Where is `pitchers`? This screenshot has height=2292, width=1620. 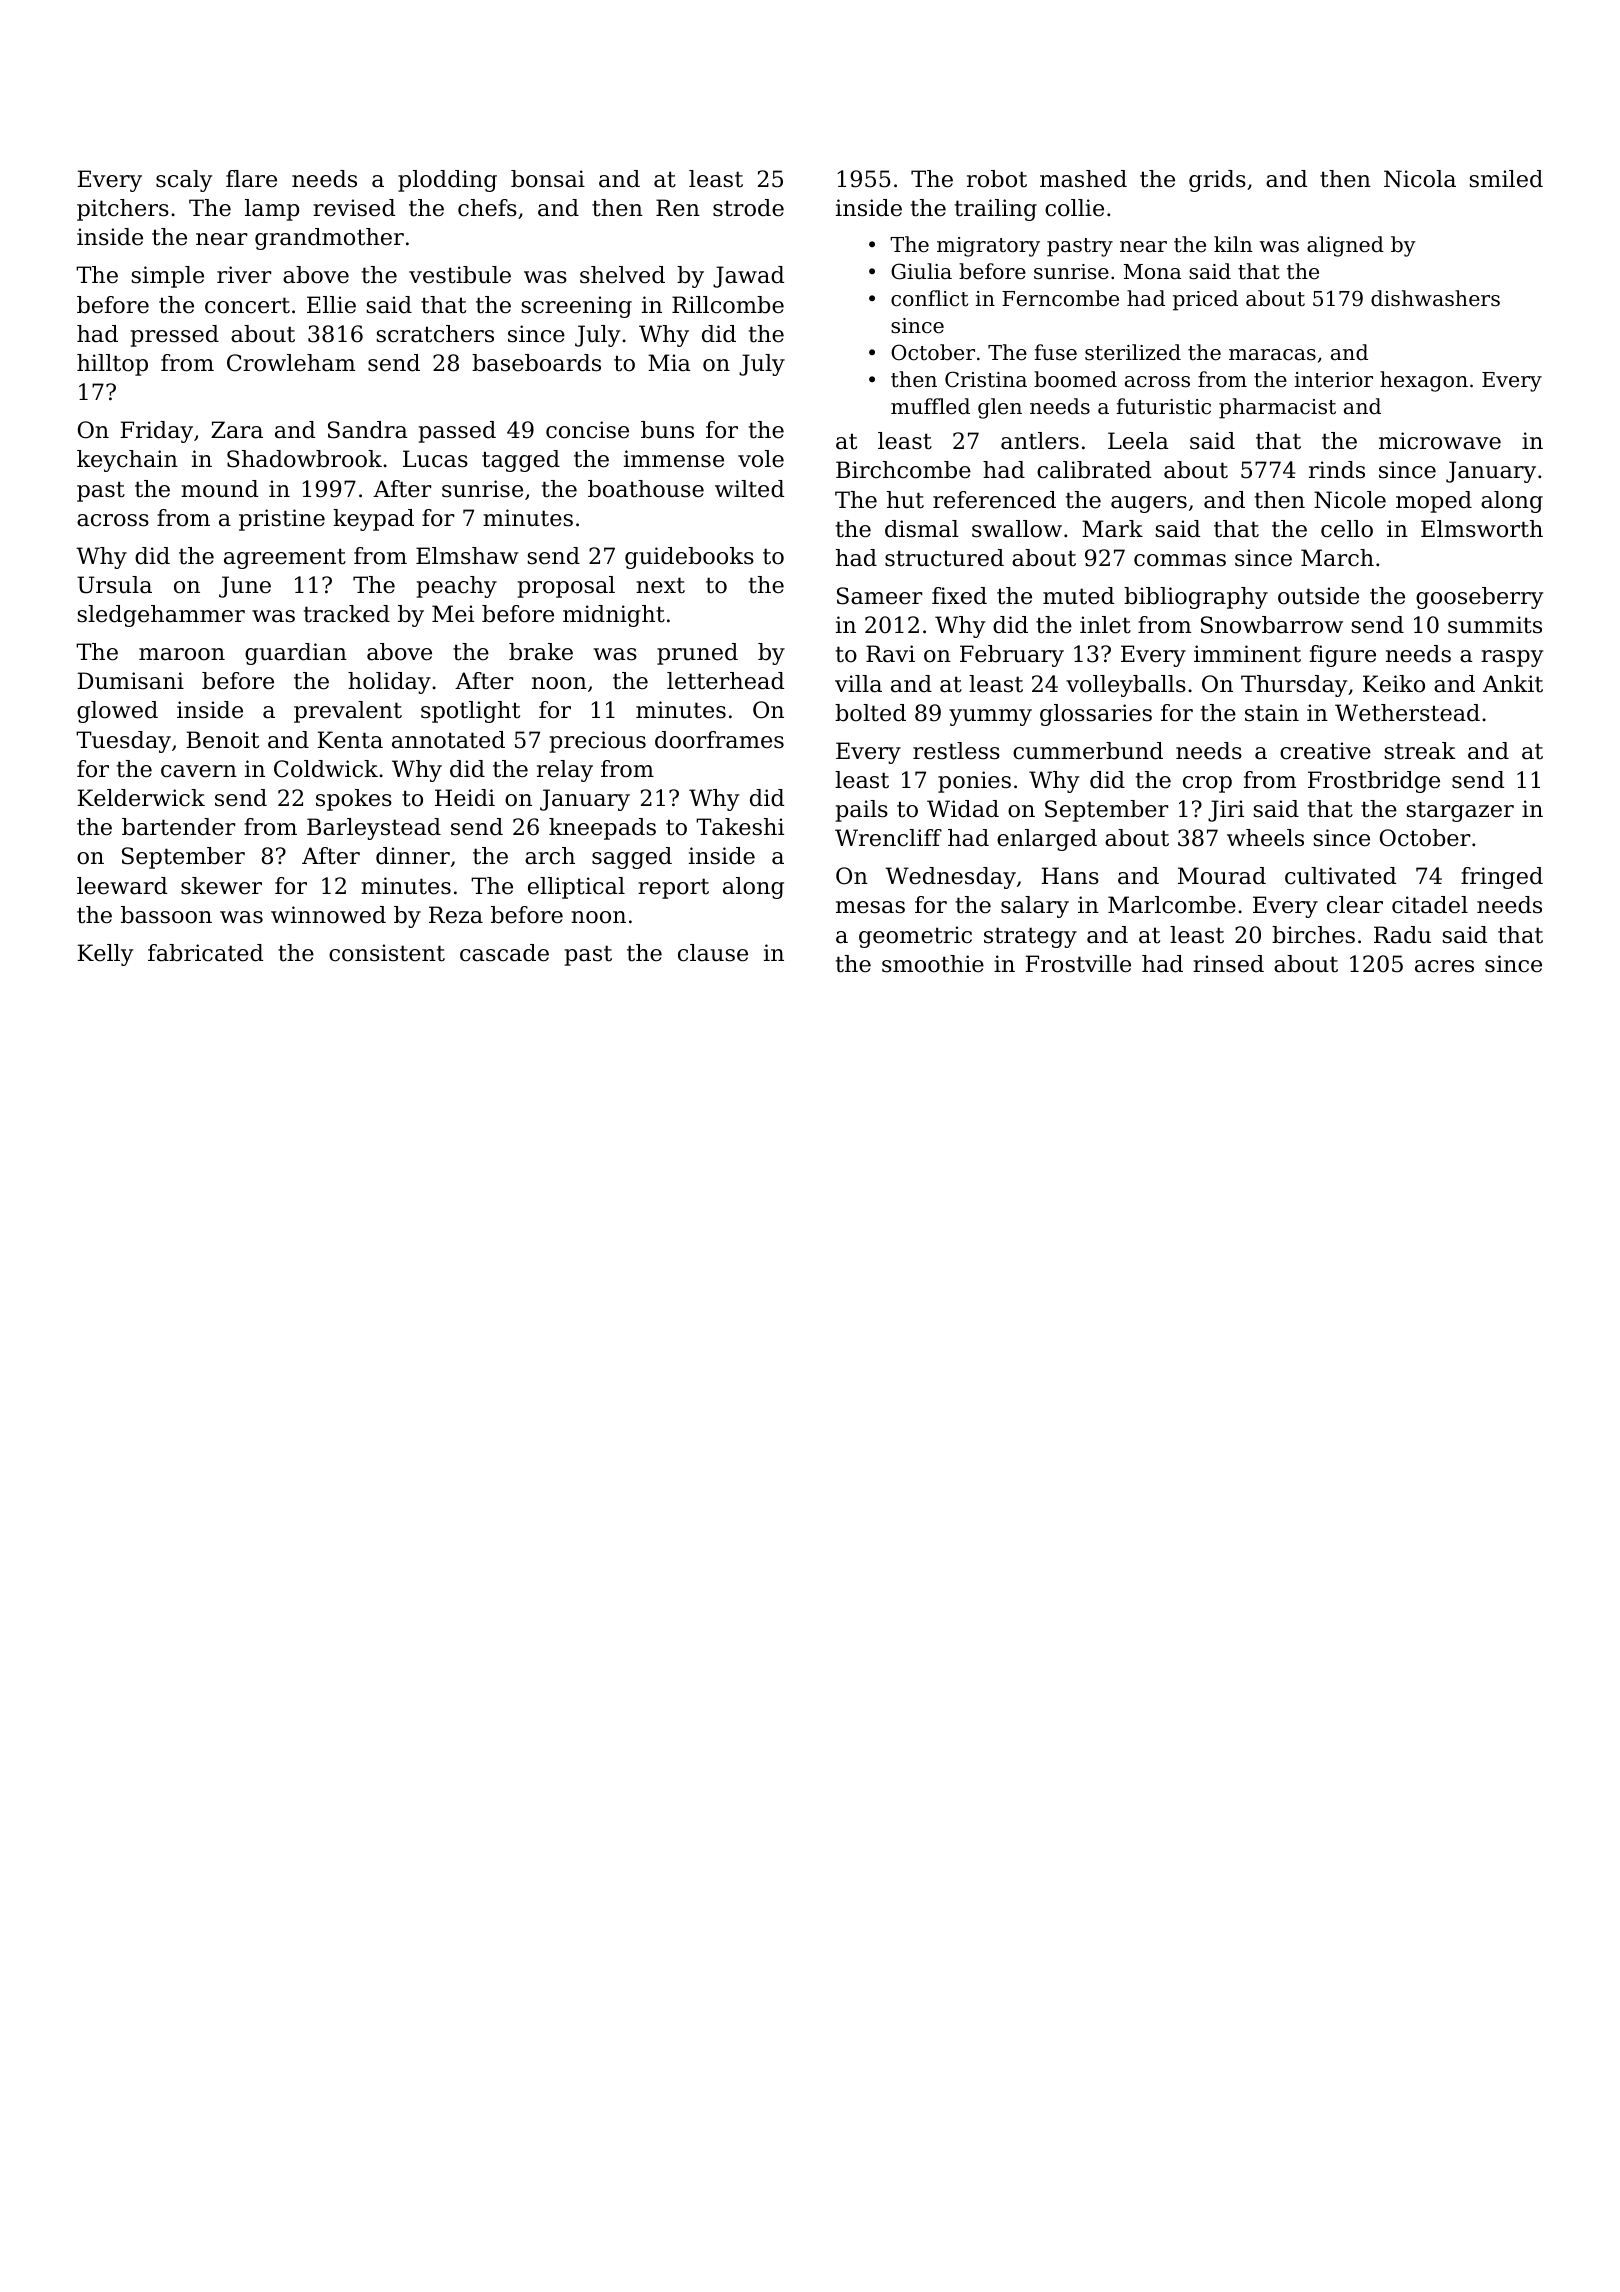 pitchers is located at coordinates (123, 210).
